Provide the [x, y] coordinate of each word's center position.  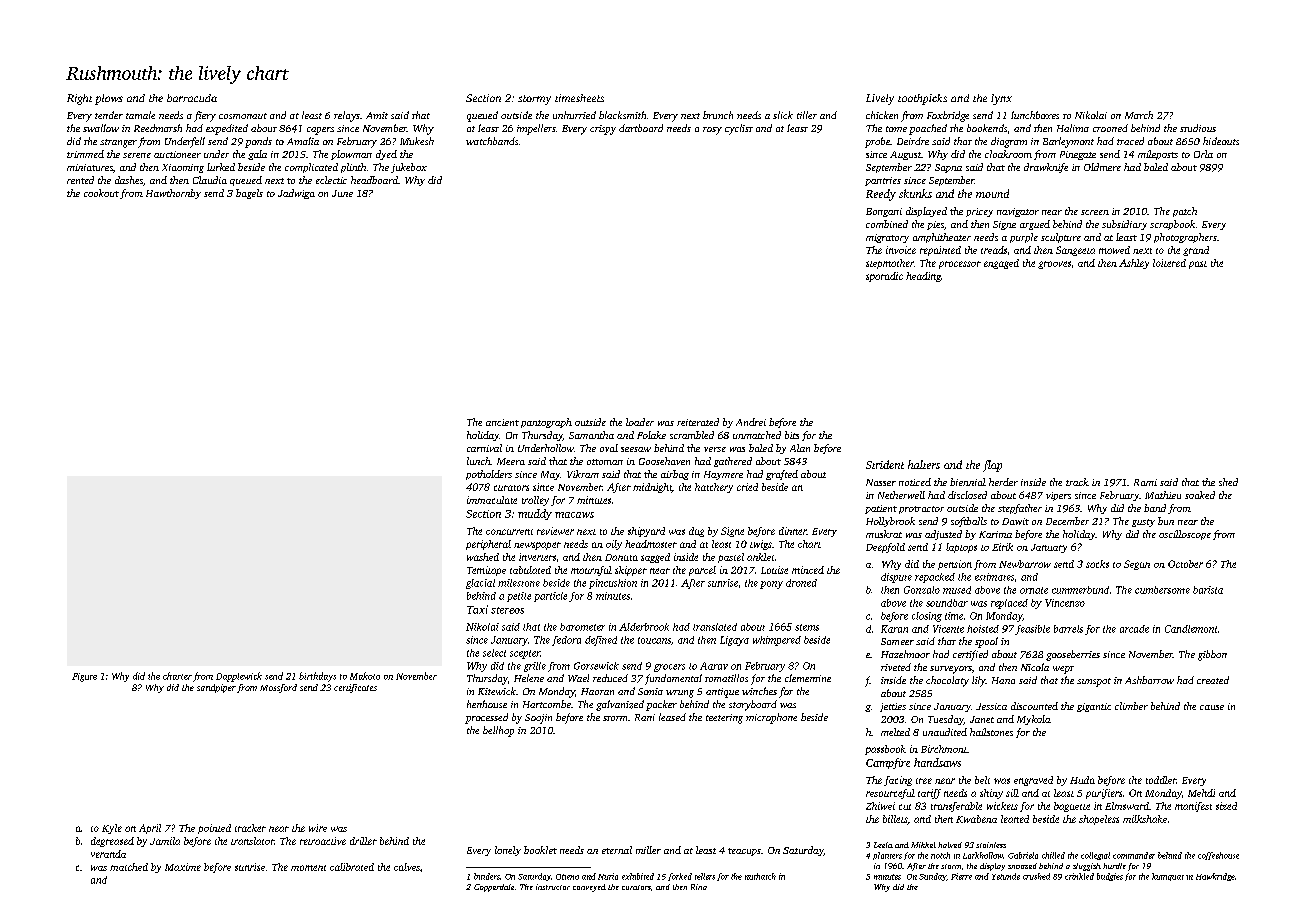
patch [1185, 212]
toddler [1161, 780]
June [342, 193]
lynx [1001, 99]
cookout [101, 193]
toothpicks [922, 99]
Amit [377, 115]
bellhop [498, 731]
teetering [724, 719]
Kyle [112, 829]
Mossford [278, 688]
